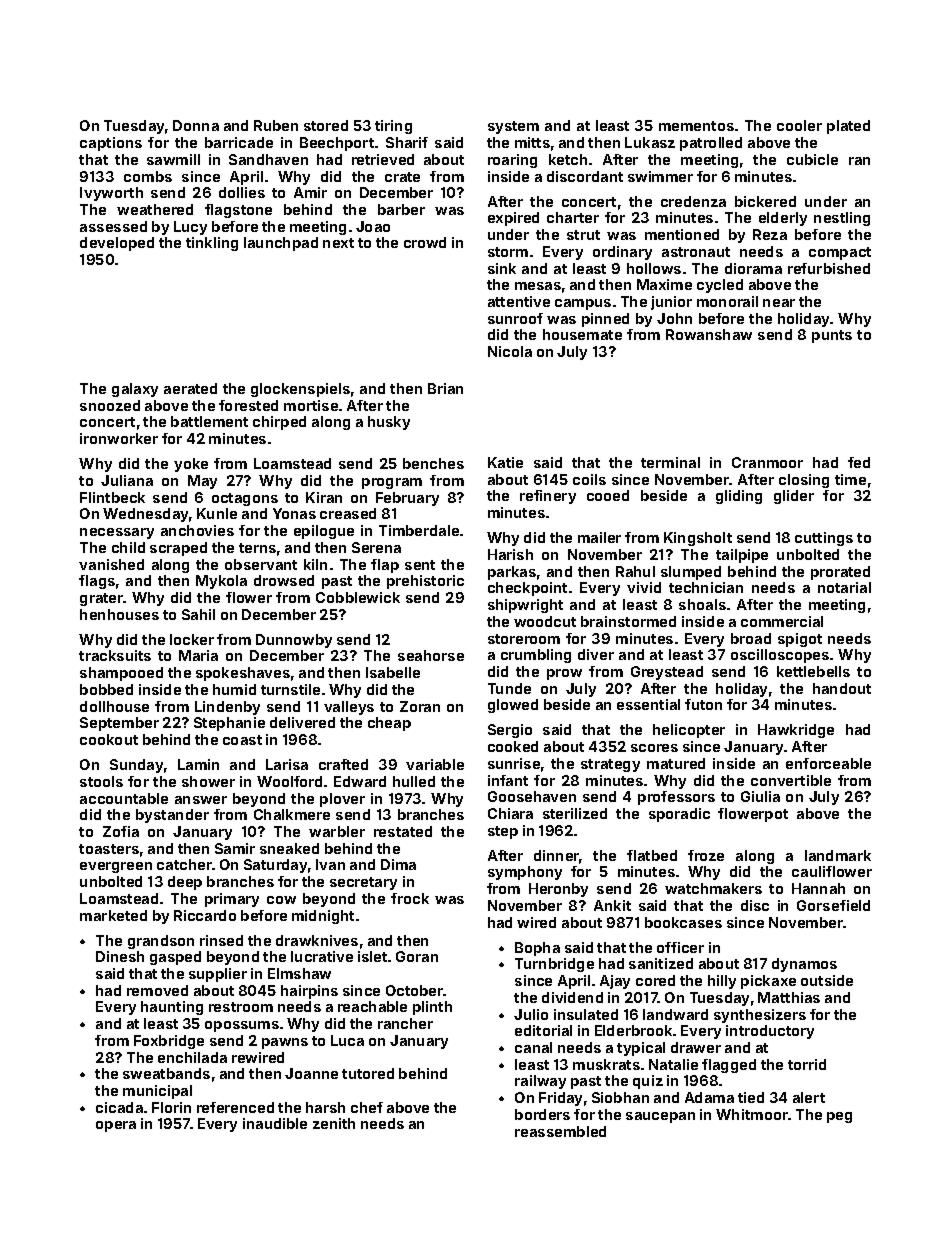 This screenshot has width=952, height=1233. What do you see at coordinates (832, 336) in the screenshot?
I see `punts` at bounding box center [832, 336].
